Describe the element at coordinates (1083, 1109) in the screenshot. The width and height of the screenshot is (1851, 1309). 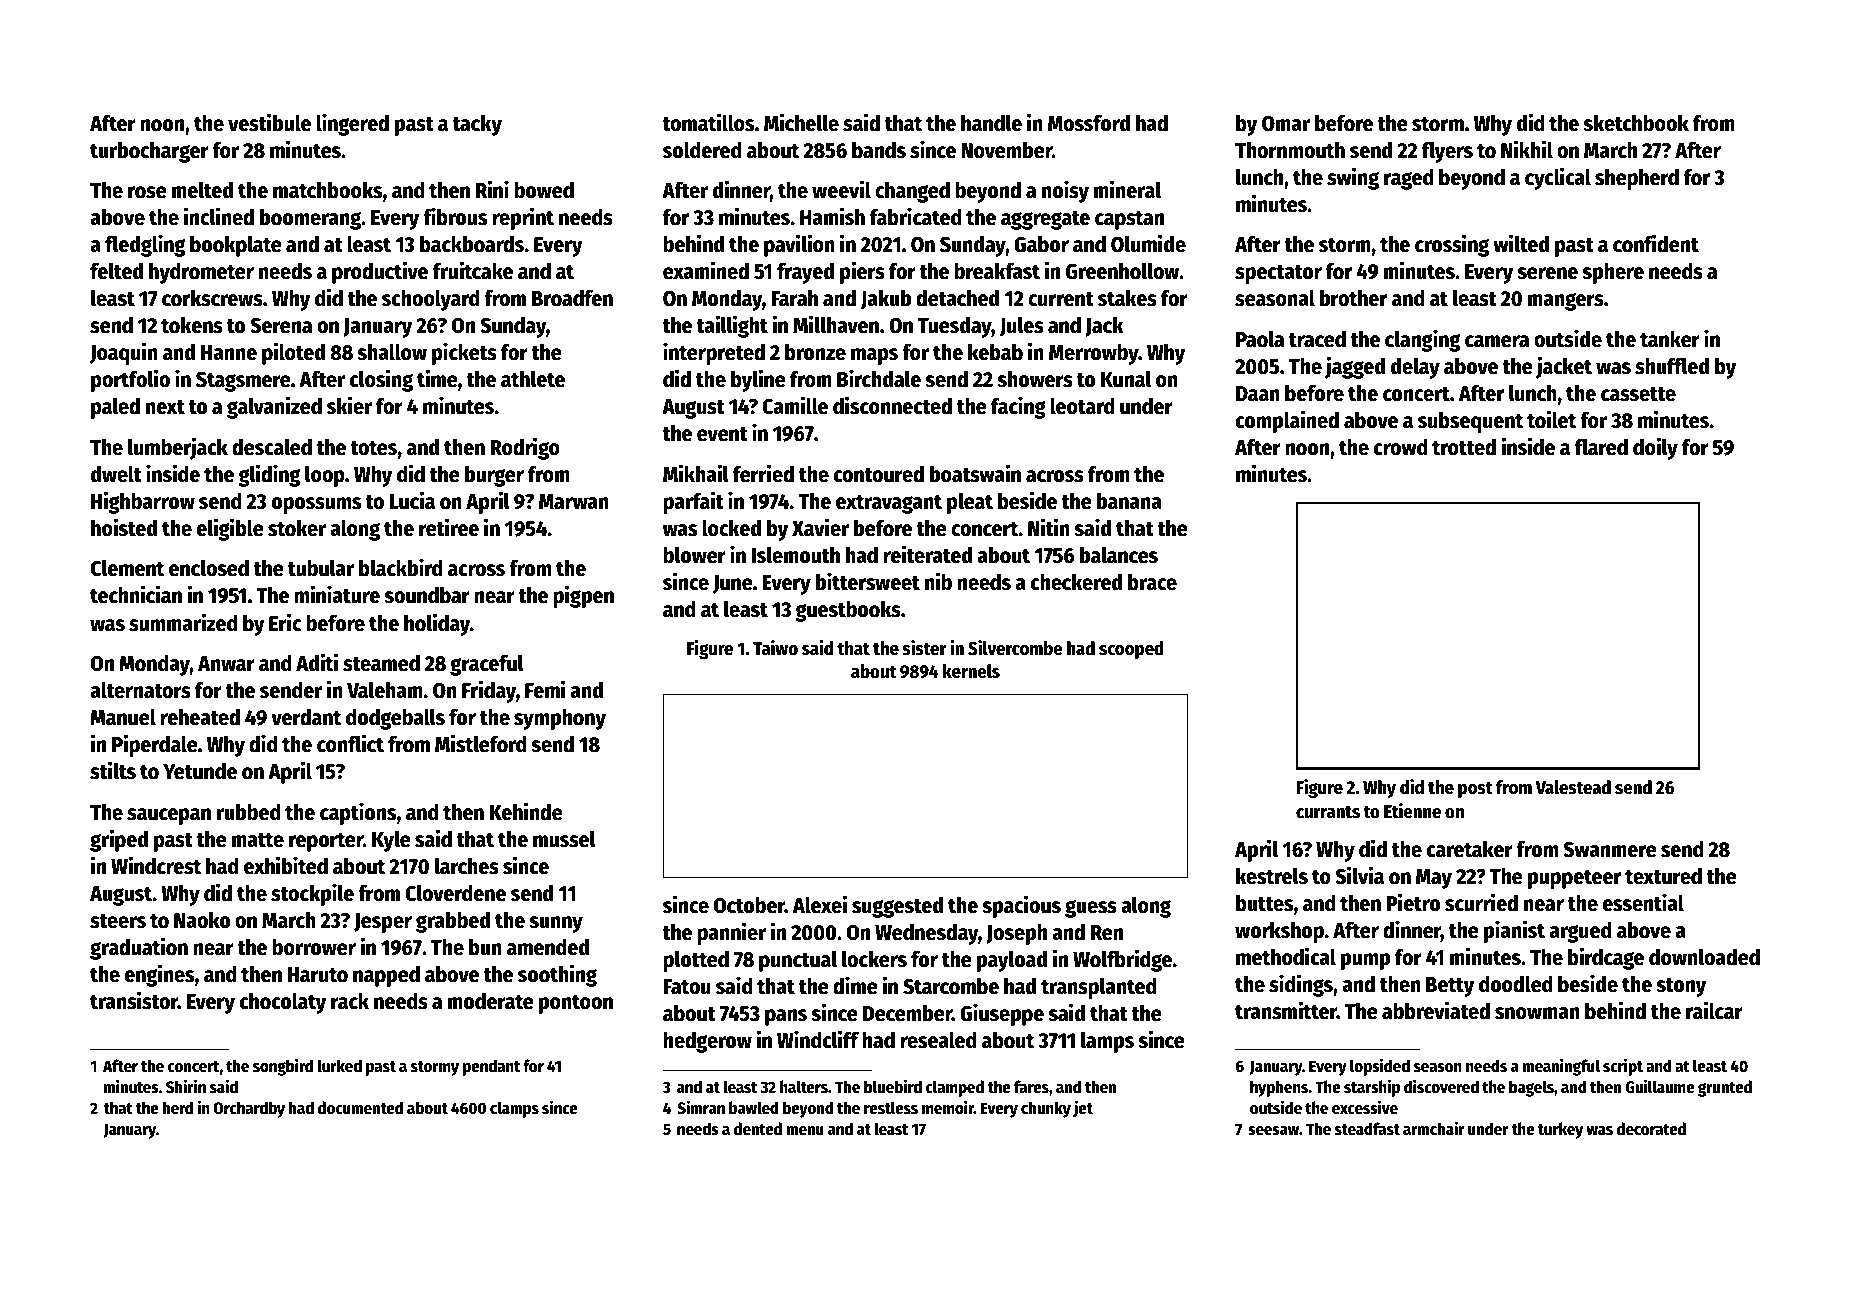
I see `jet` at that location.
